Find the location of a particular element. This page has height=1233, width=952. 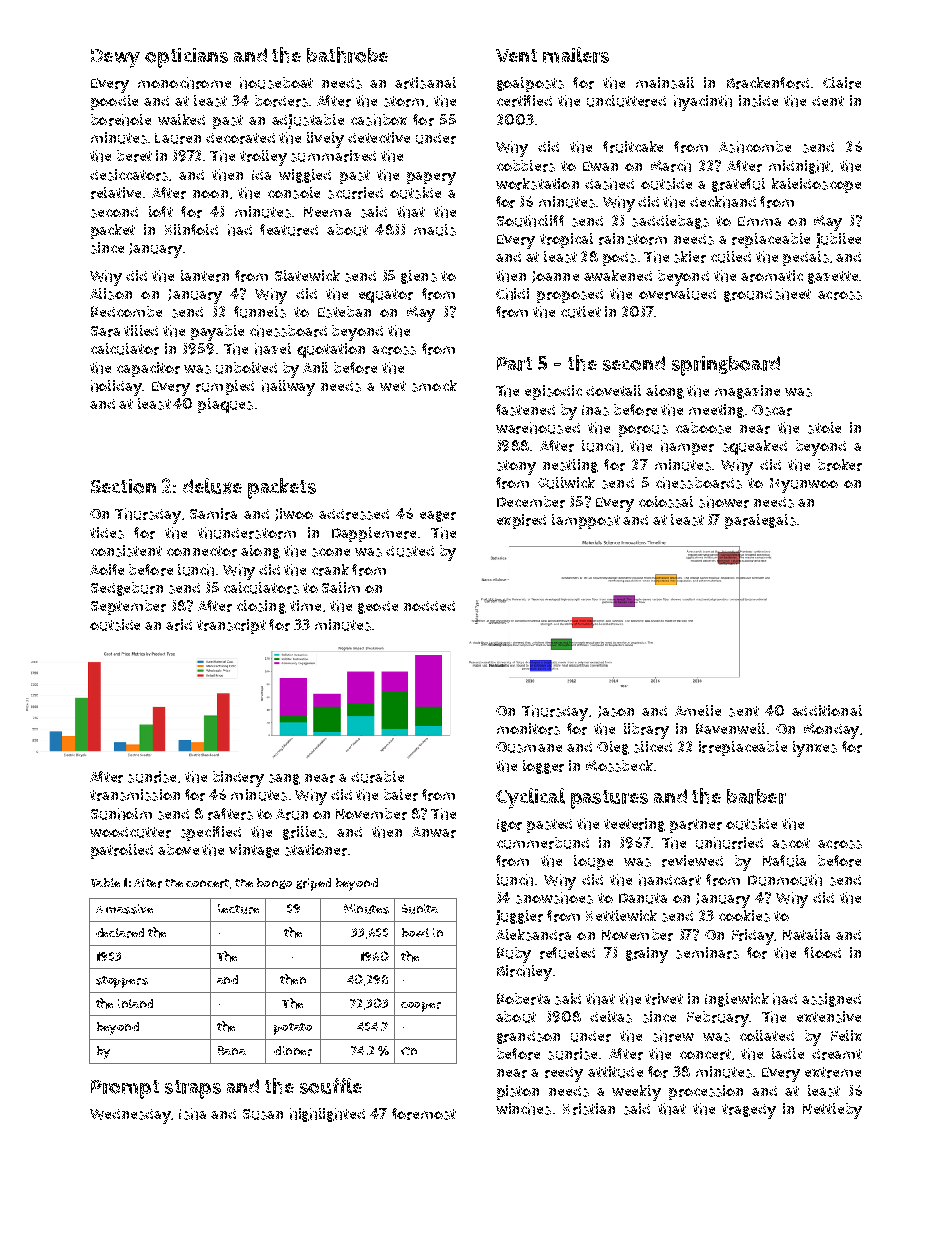

closing is located at coordinates (261, 607).
